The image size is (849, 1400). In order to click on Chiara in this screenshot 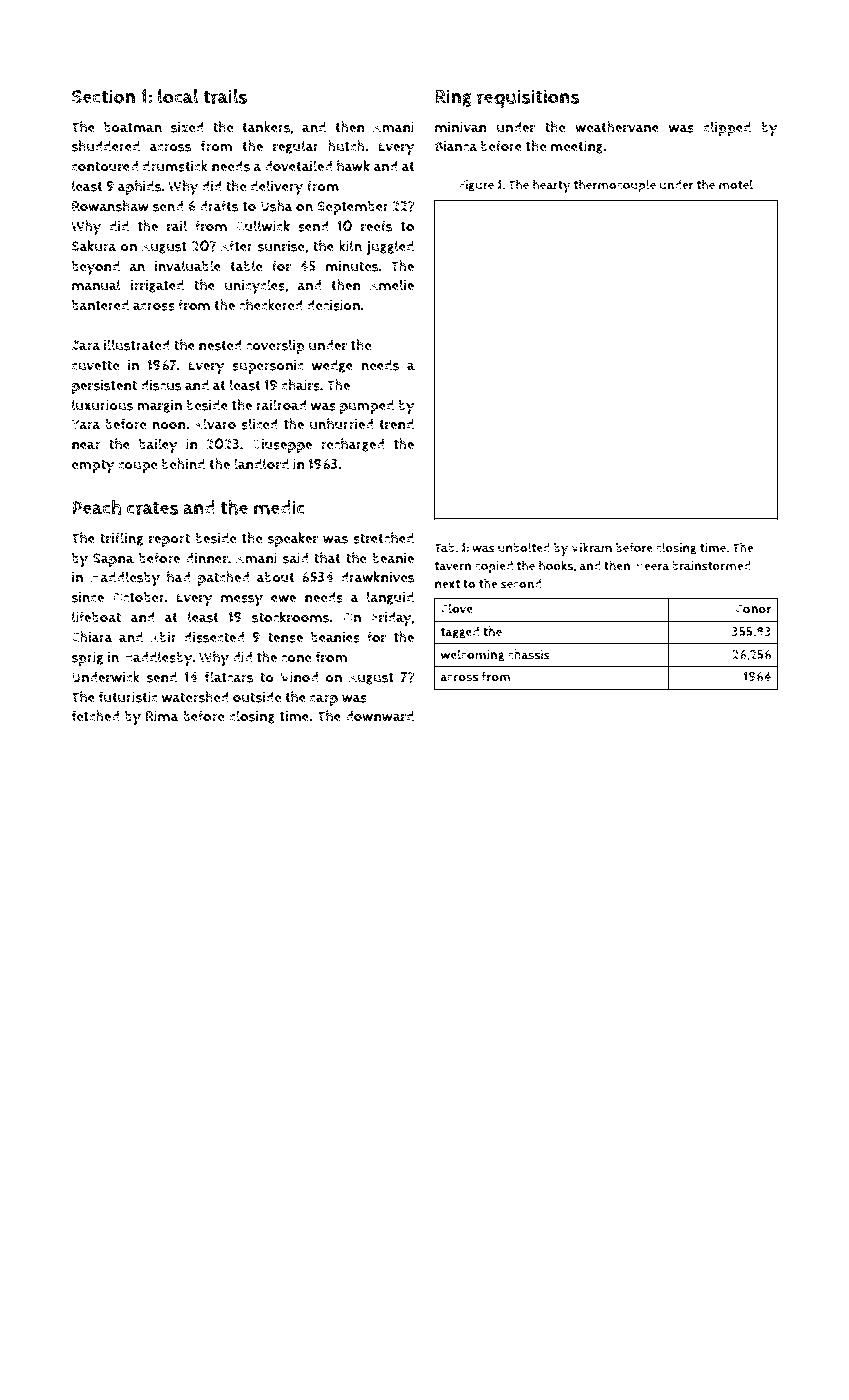, I will do `click(92, 637)`.
